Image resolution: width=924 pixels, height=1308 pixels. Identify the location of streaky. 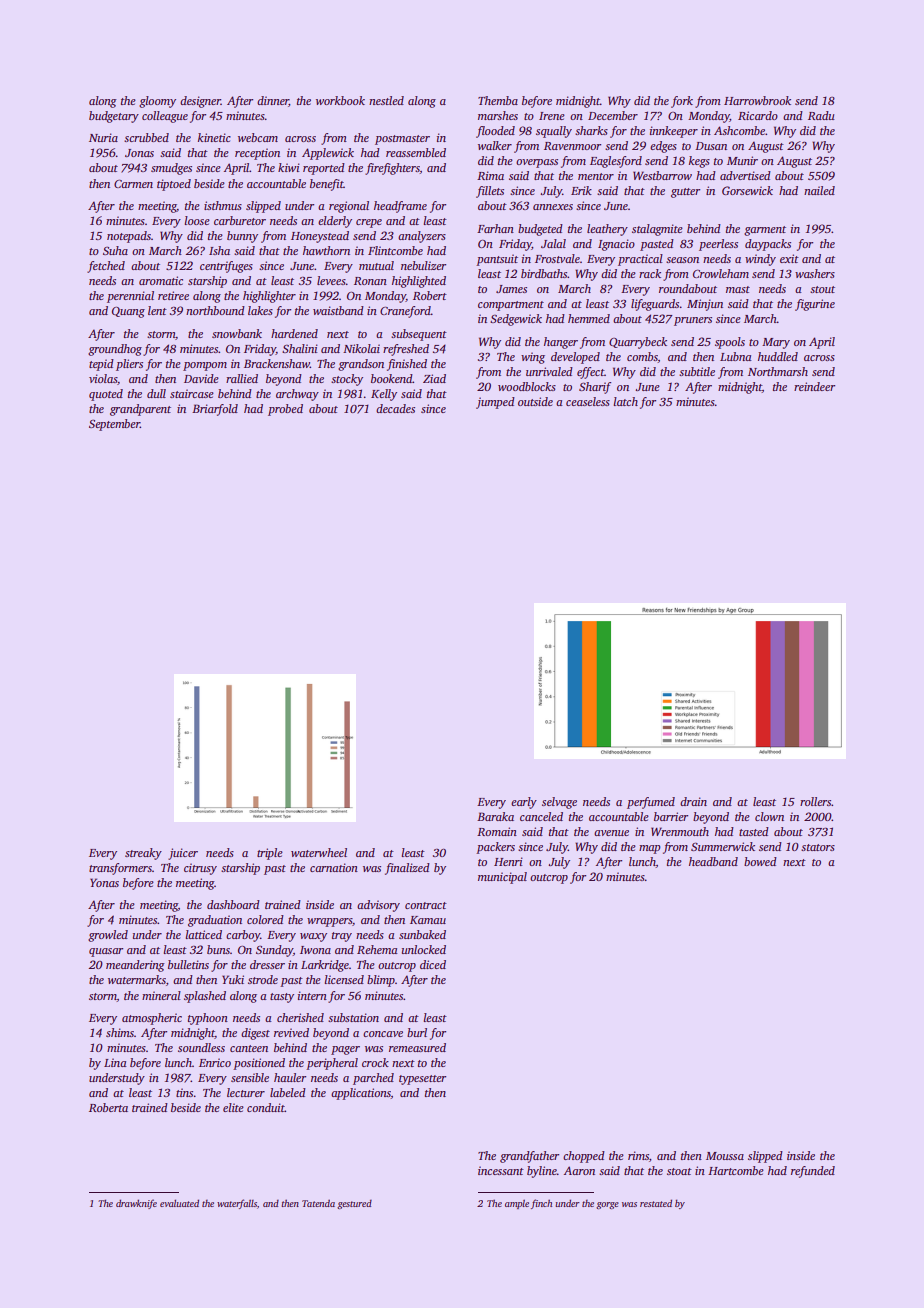
(143, 854).
